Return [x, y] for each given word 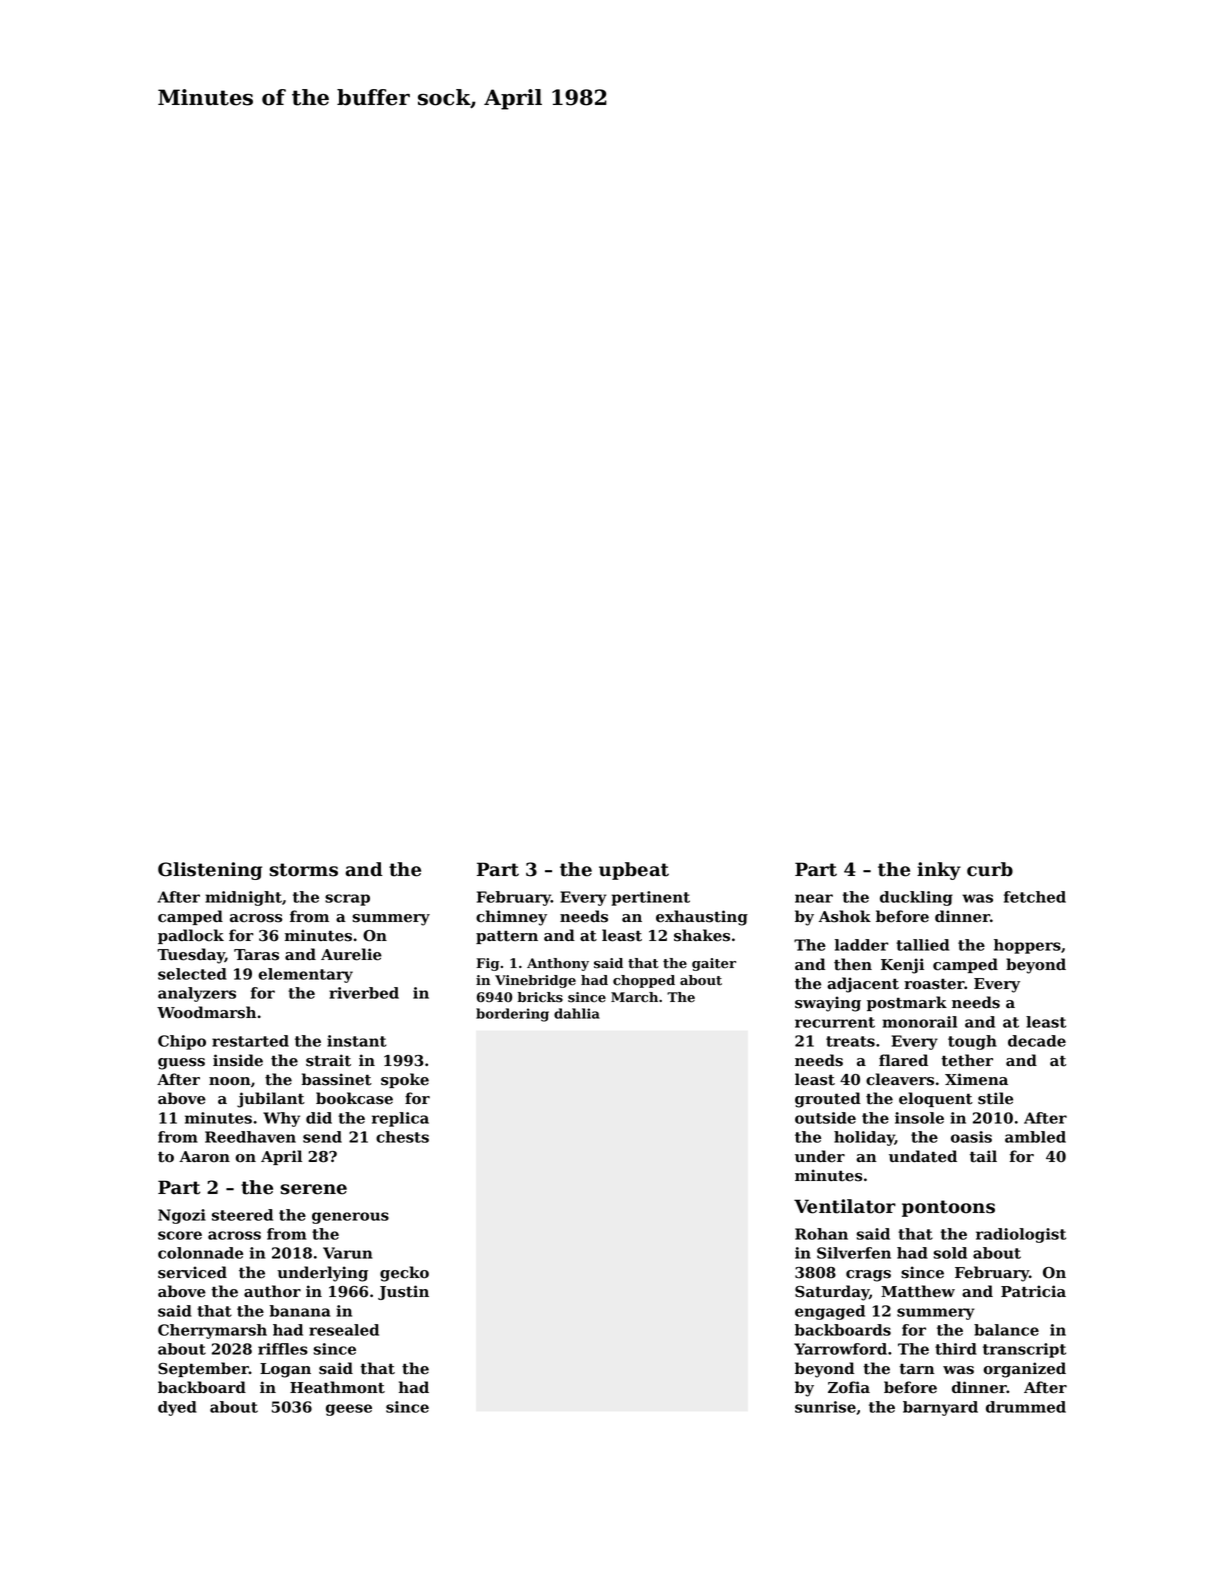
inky [939, 871]
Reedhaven [250, 1137]
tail [983, 1156]
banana [300, 1311]
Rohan [821, 1234]
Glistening [210, 871]
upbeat [634, 871]
